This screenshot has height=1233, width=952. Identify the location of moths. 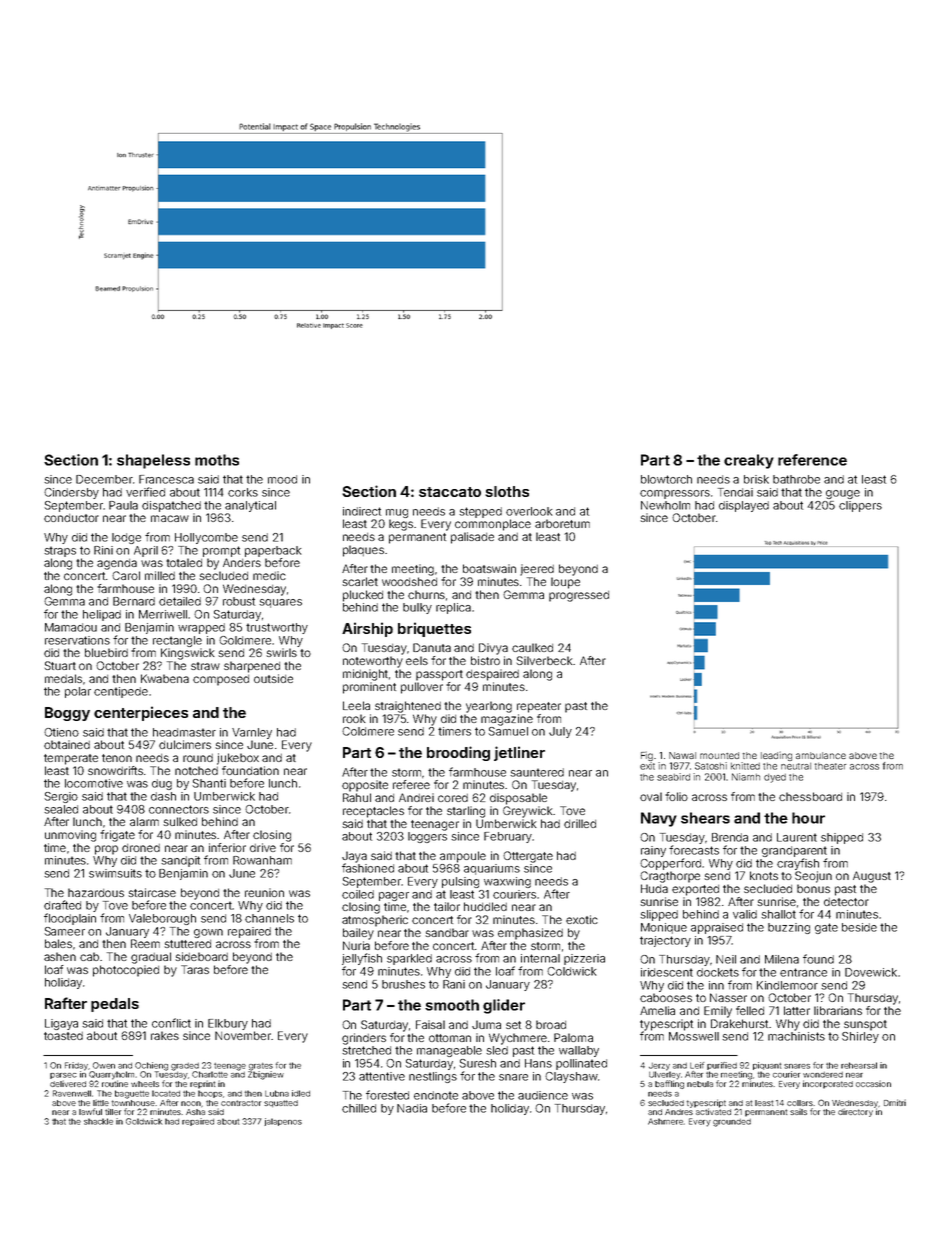
(217, 460).
